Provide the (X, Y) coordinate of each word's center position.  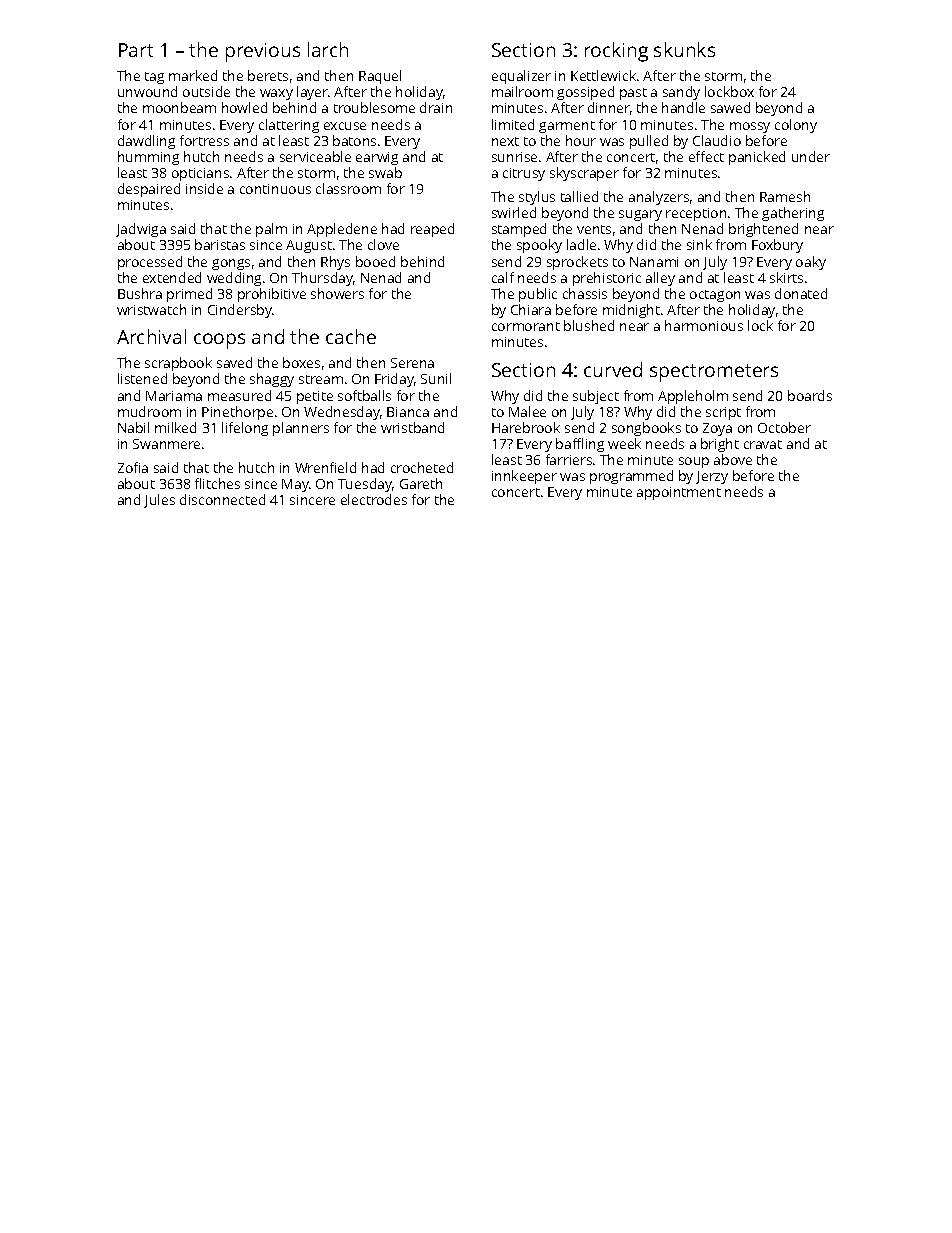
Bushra (140, 293)
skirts (786, 277)
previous (263, 52)
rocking (616, 52)
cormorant (526, 326)
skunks (684, 49)
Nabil (133, 427)
